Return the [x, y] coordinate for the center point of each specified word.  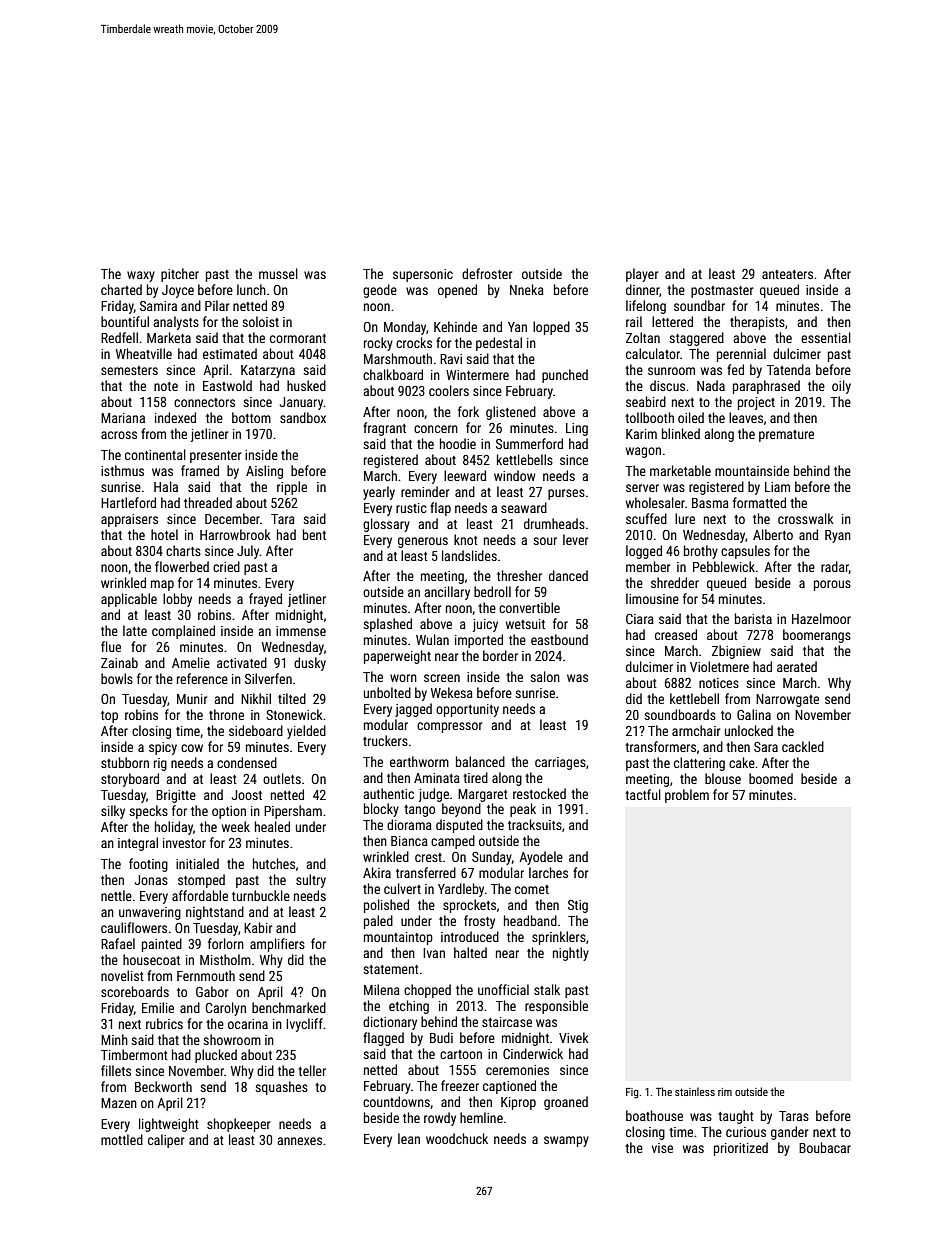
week [236, 826]
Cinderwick [533, 1053]
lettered [672, 321]
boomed [771, 778]
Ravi [451, 359]
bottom [251, 417]
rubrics [164, 1023]
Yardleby [461, 890]
